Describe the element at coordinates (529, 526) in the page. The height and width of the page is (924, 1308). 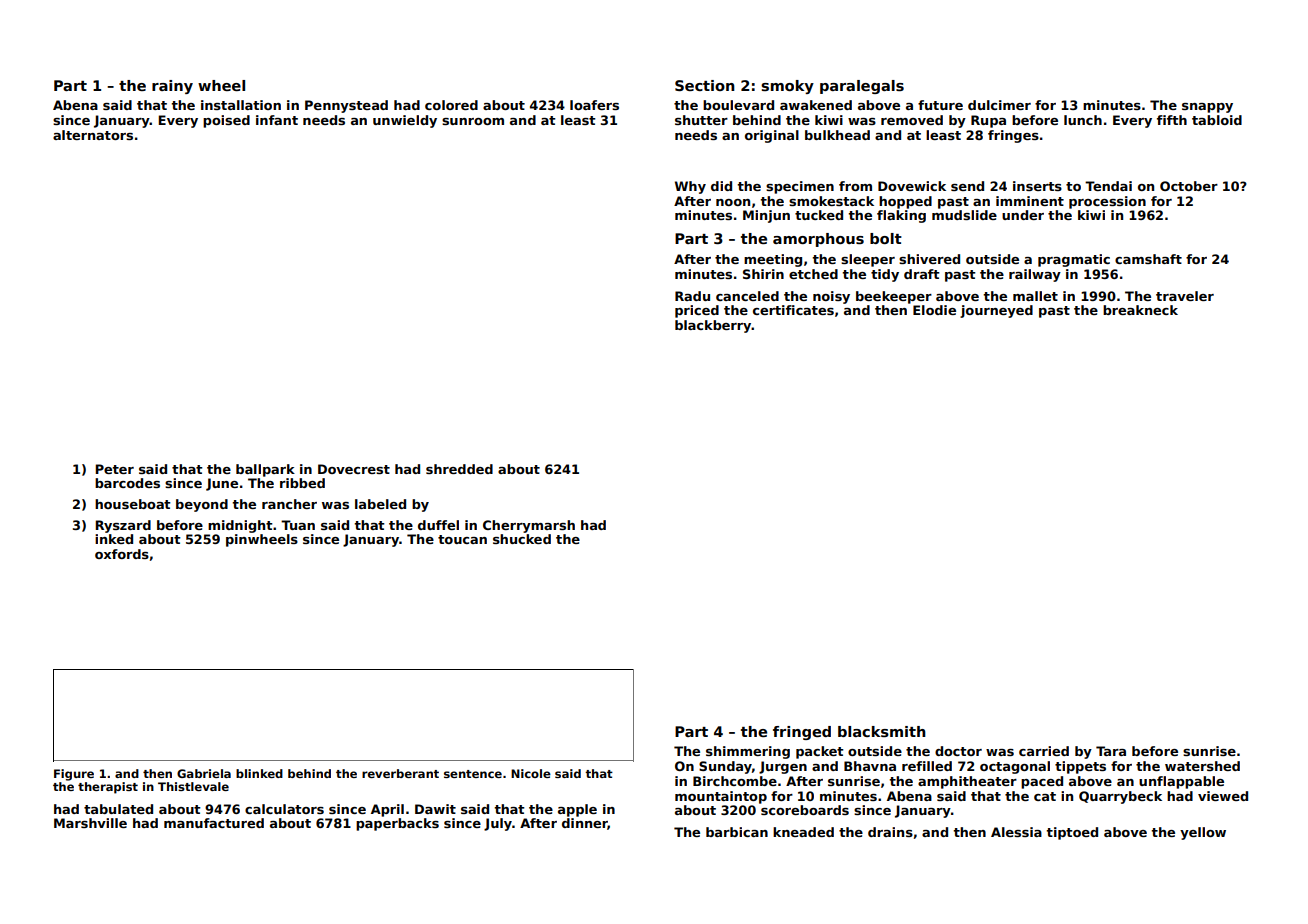
I see `Cherrymarsh` at that location.
